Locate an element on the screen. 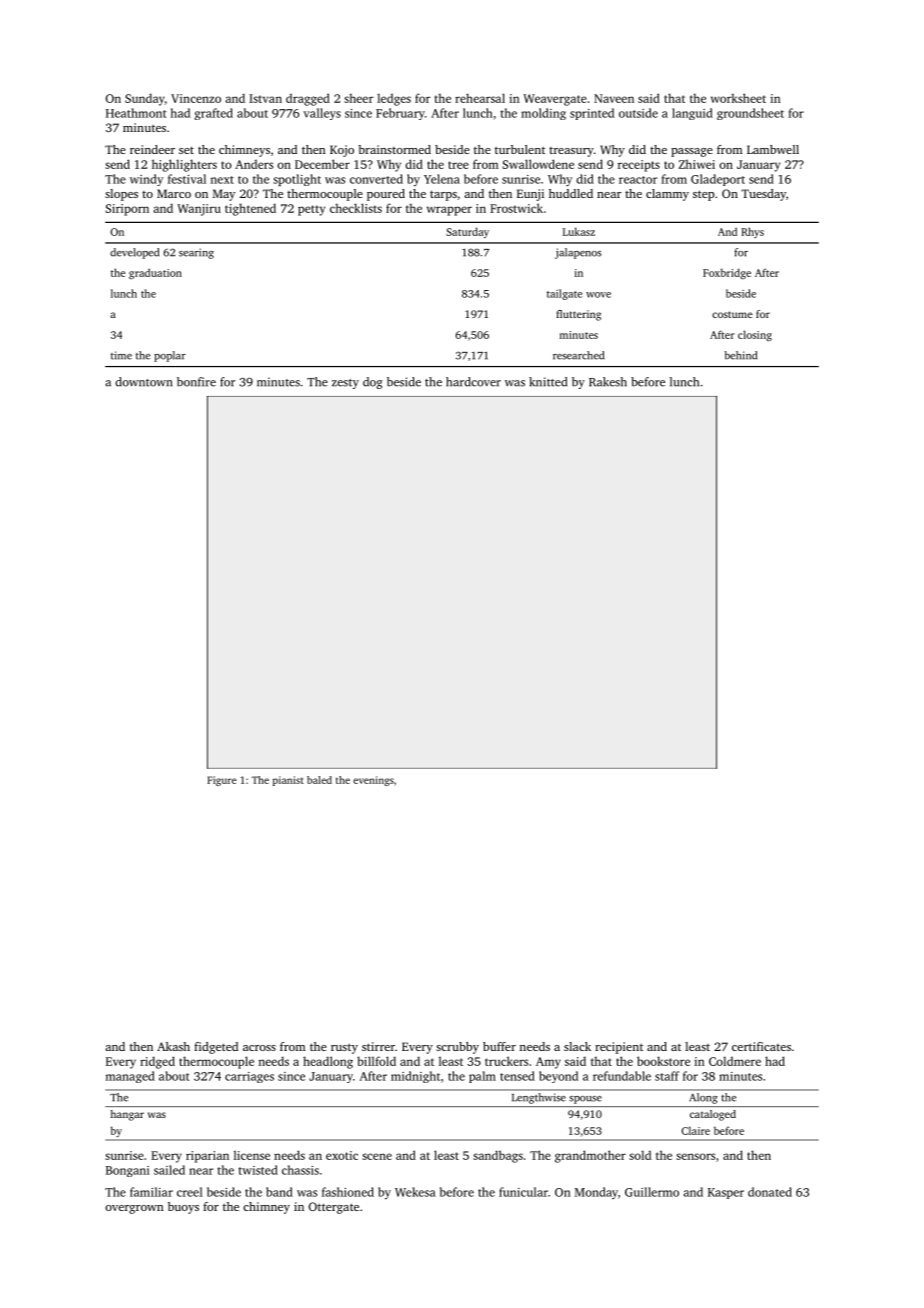  molding is located at coordinates (543, 114).
